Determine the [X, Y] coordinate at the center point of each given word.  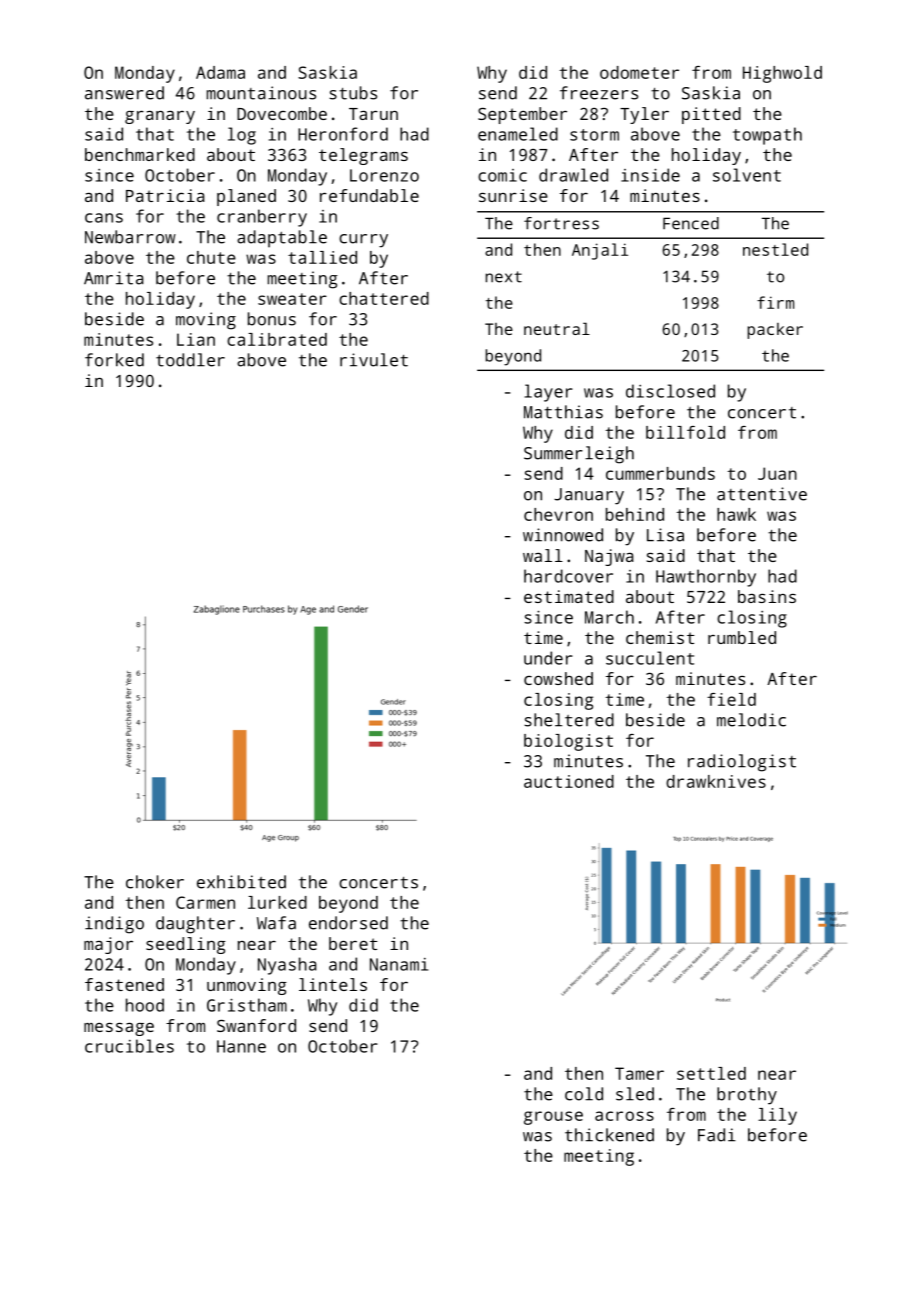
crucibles [129, 1046]
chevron [558, 514]
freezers [599, 93]
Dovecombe [282, 113]
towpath [767, 136]
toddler [190, 360]
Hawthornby [706, 578]
